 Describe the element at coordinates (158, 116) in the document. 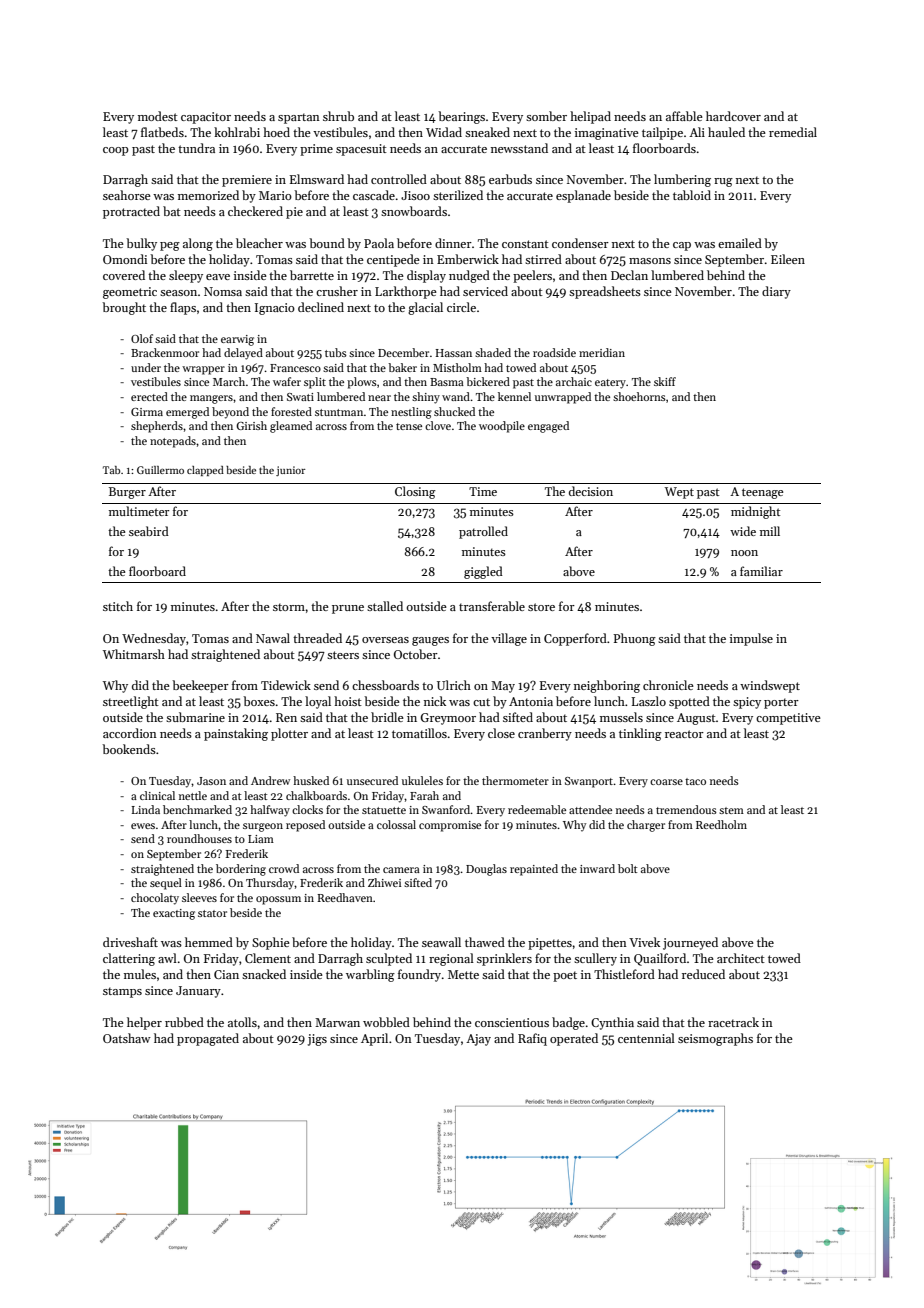

I see `modest` at that location.
